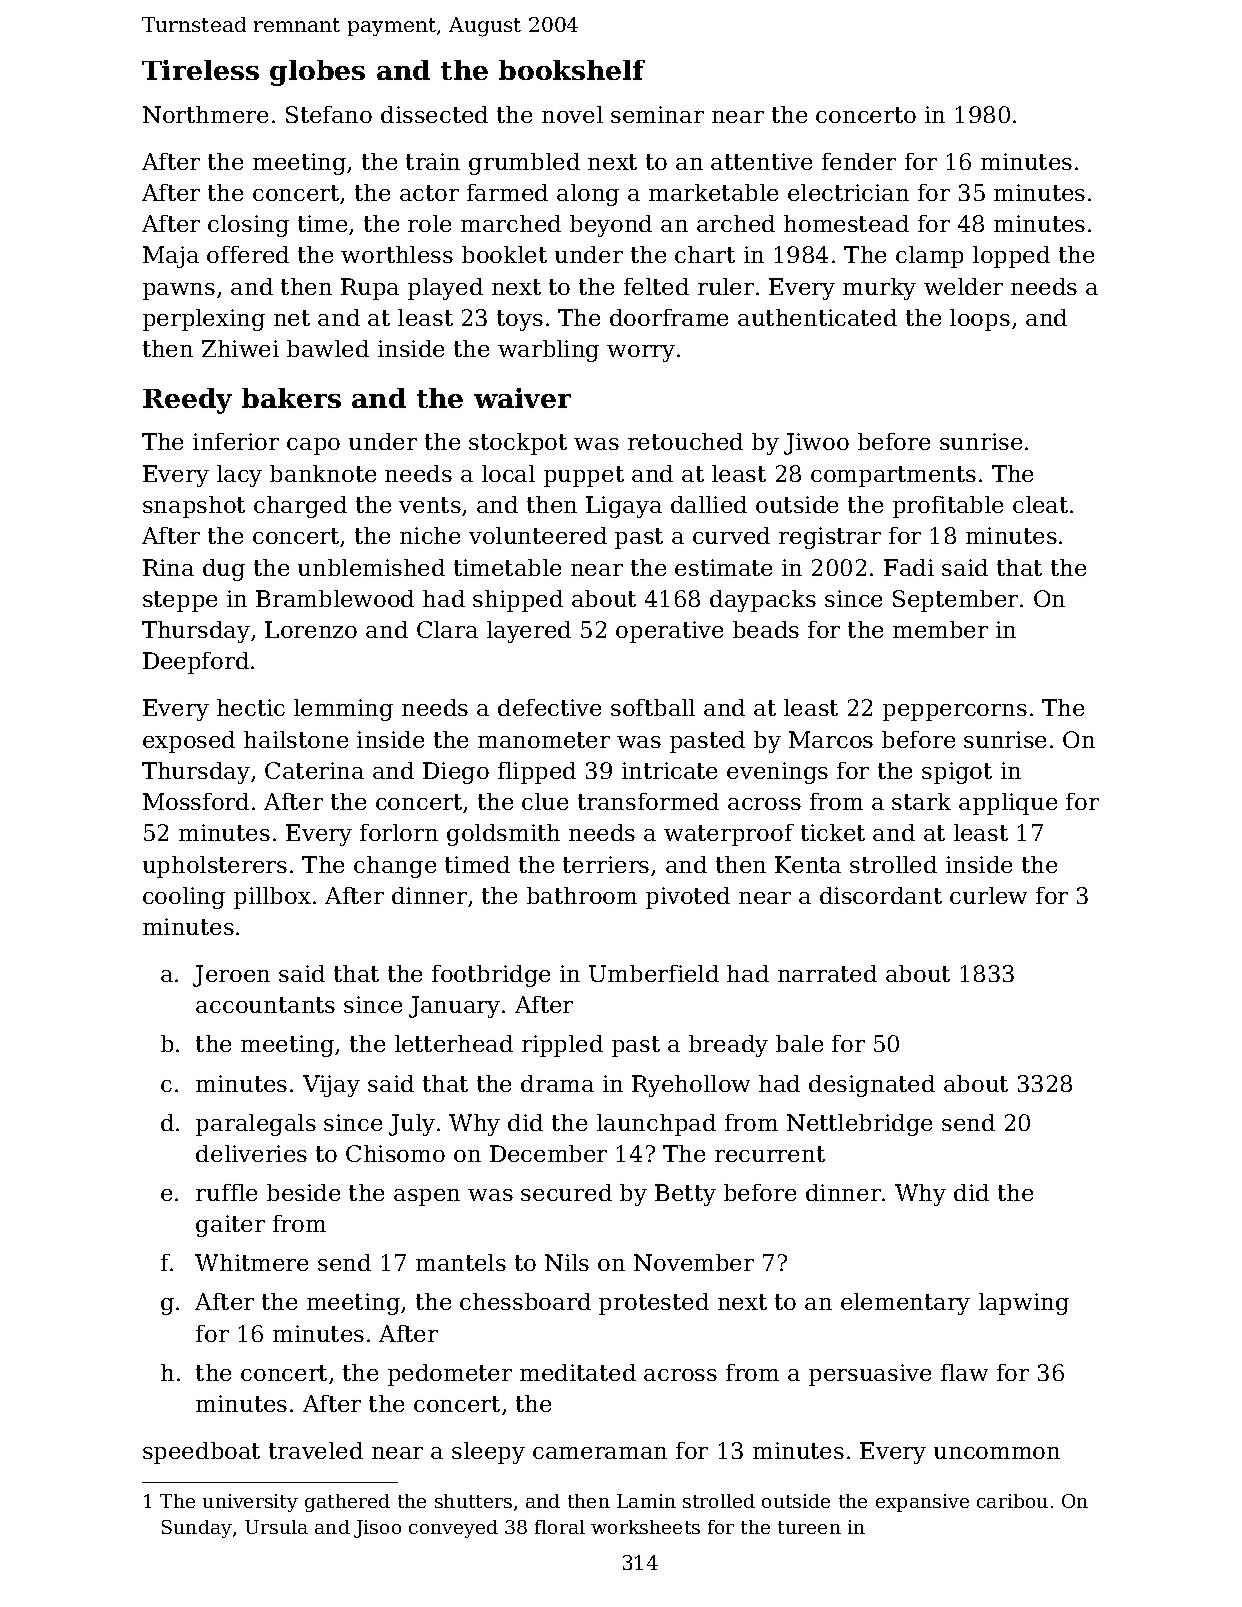  I want to click on peppercorns, so click(955, 712).
